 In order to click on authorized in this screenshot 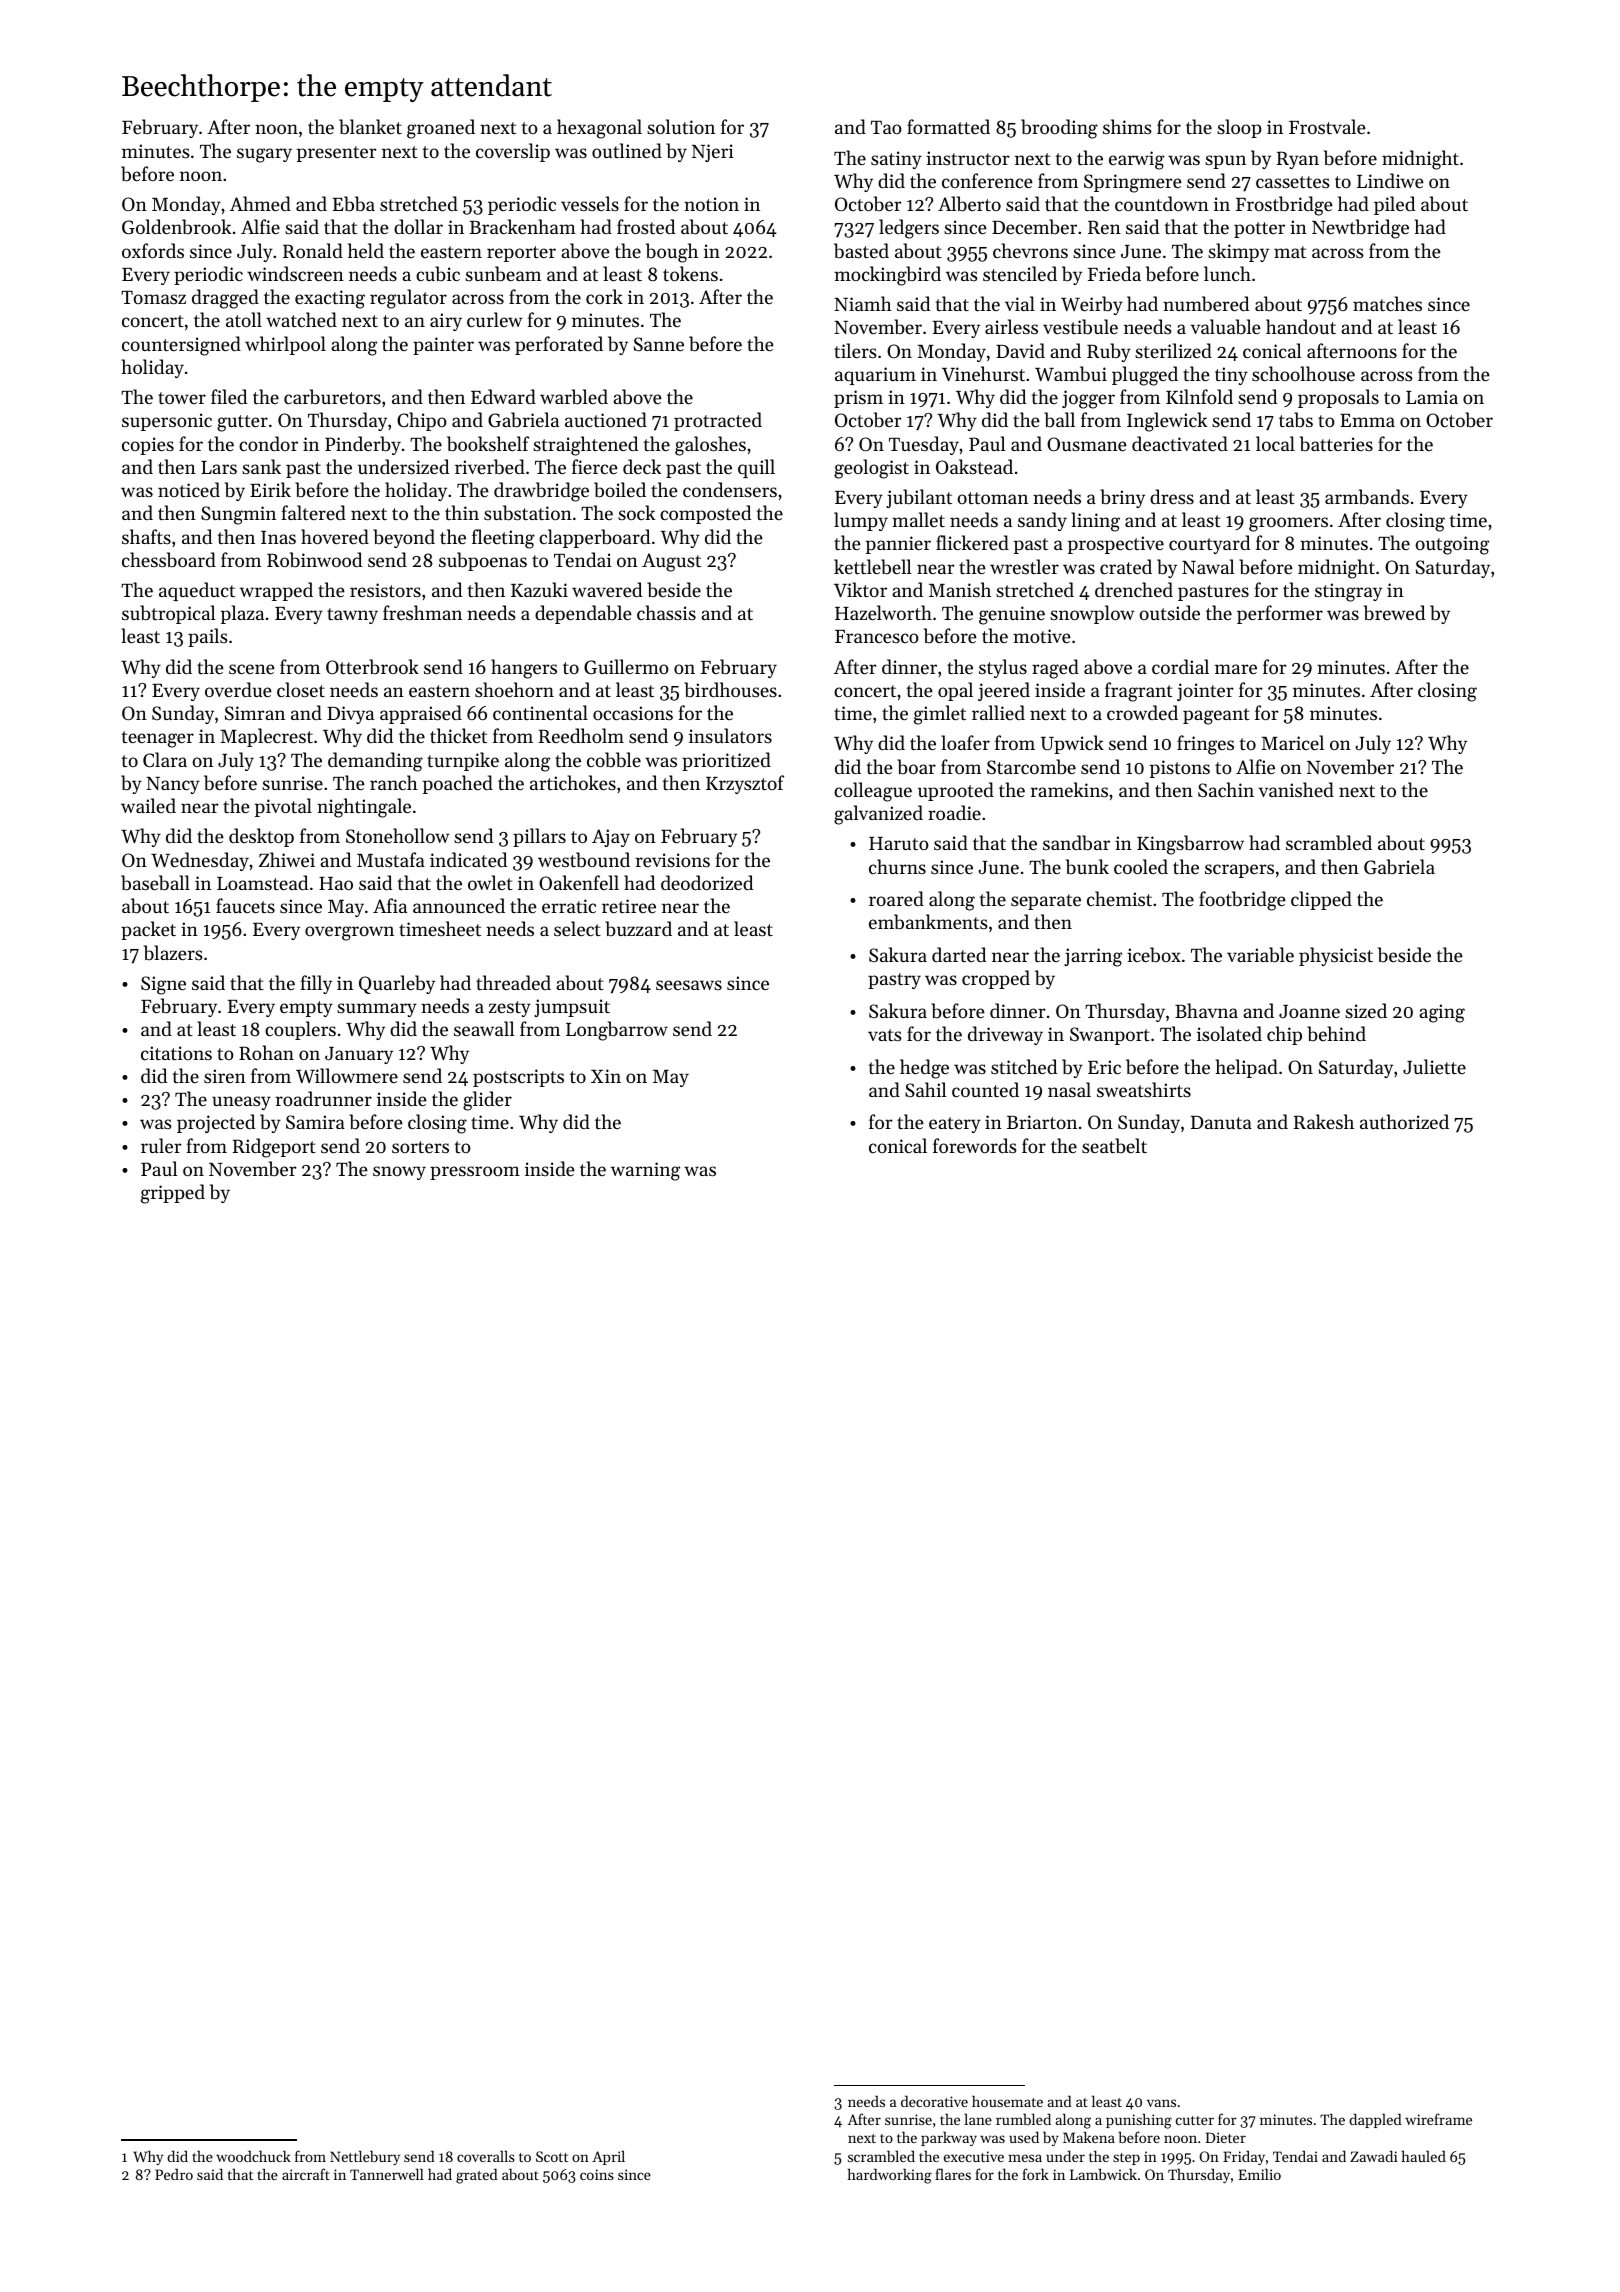, I will do `click(1404, 1121)`.
